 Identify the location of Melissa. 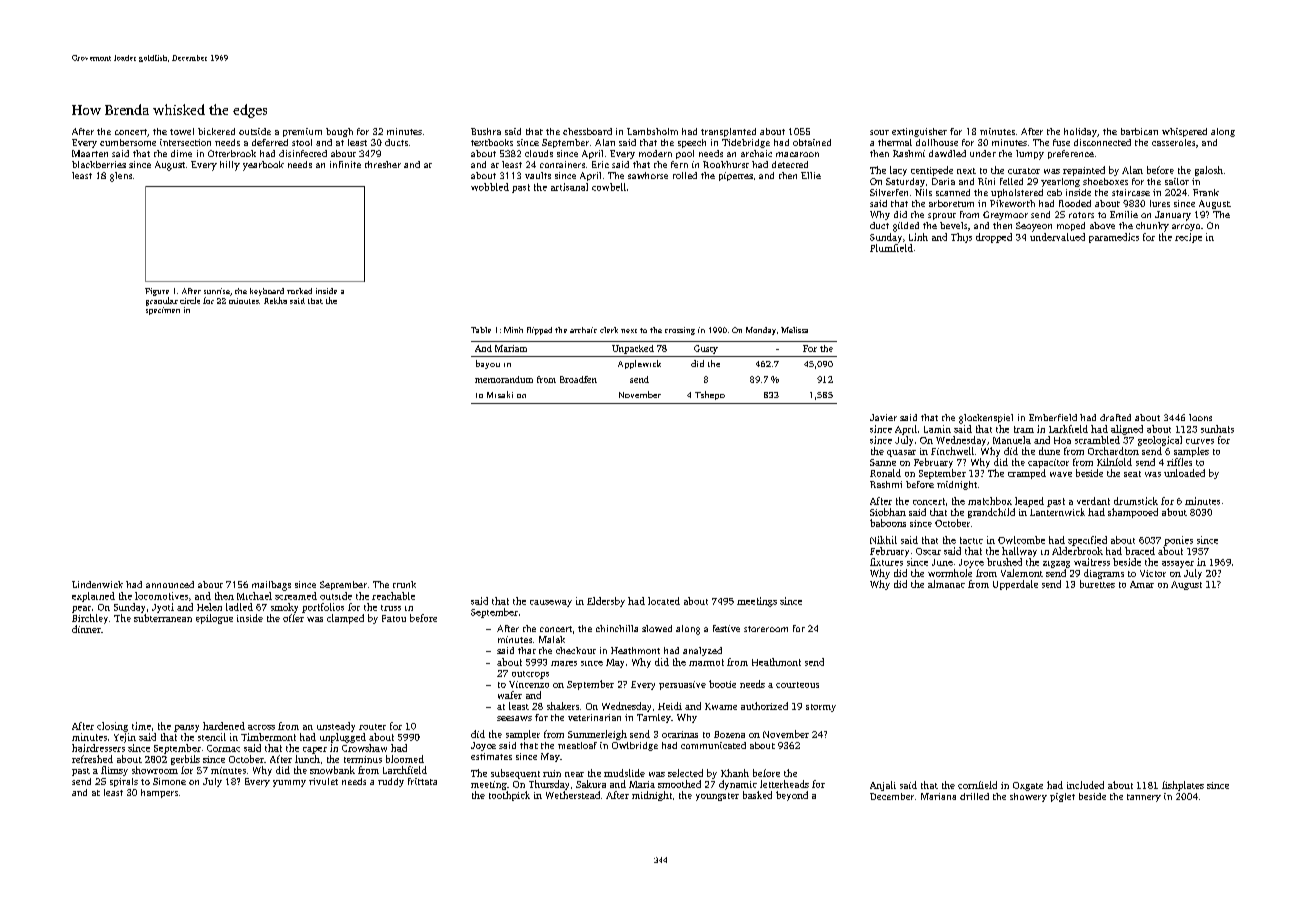
(794, 330).
